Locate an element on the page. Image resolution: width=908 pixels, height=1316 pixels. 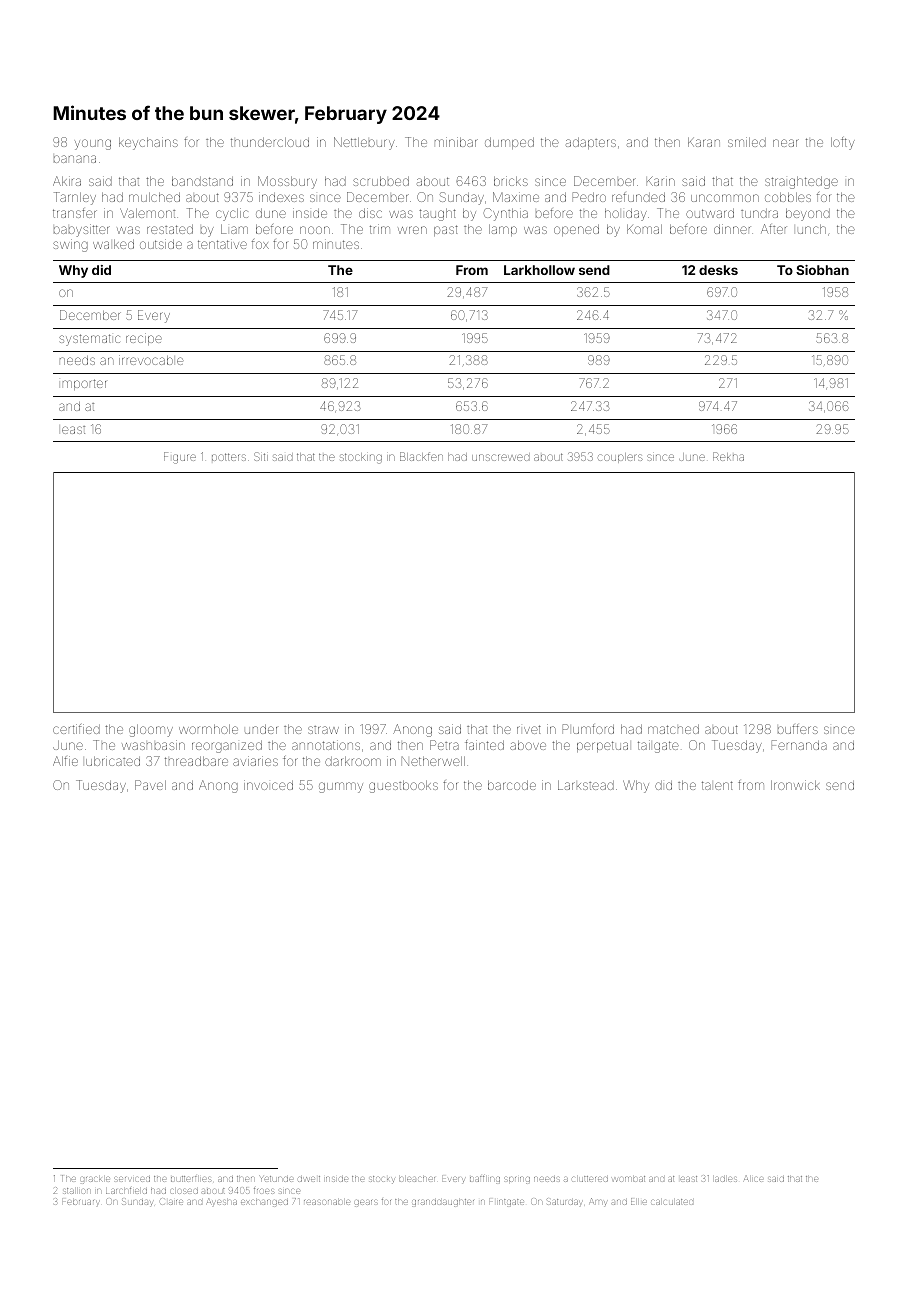
grackle is located at coordinates (95, 1180).
